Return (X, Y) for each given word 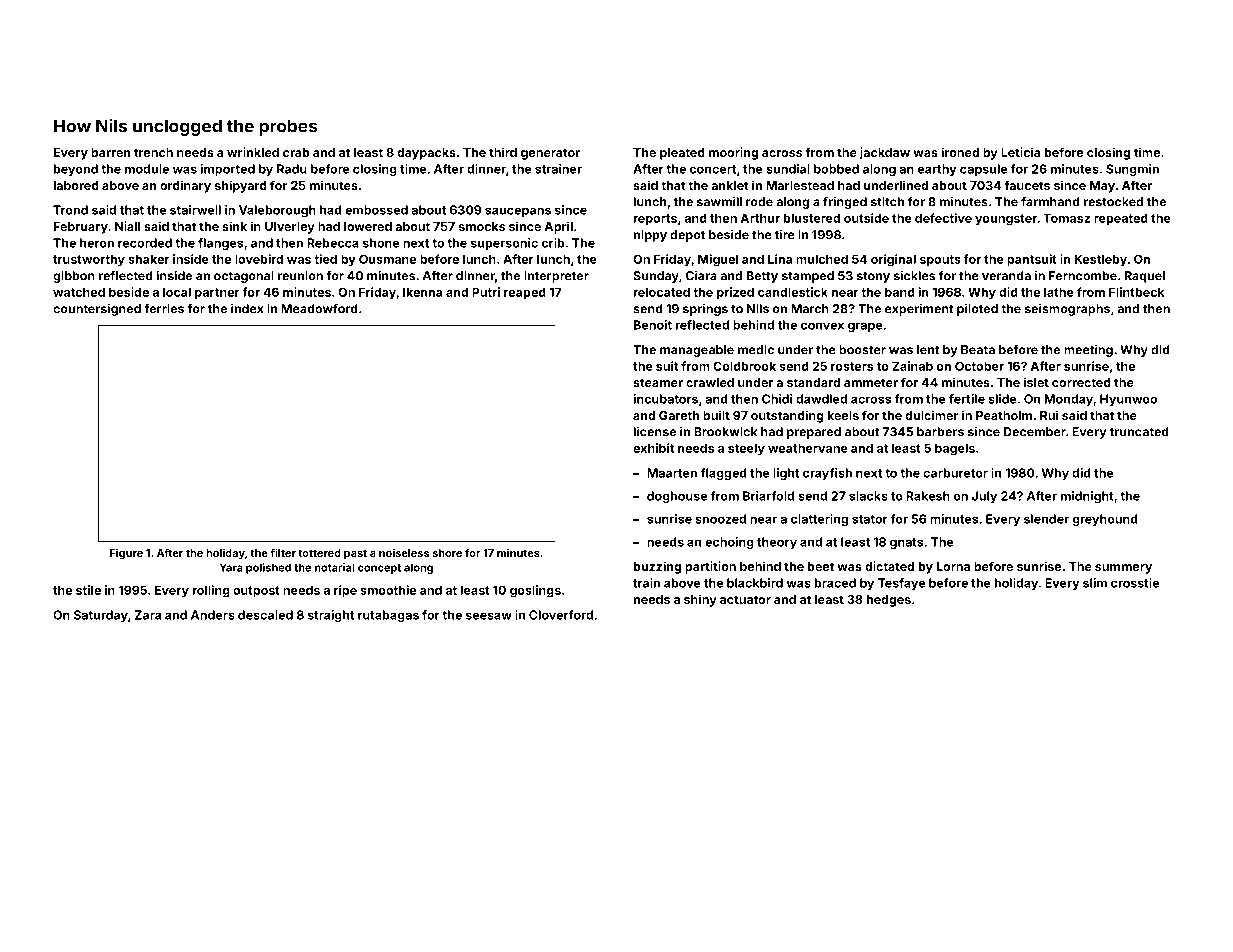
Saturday (101, 616)
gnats (906, 543)
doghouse (677, 497)
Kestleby (1101, 260)
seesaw (489, 616)
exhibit (653, 448)
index (247, 309)
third (503, 152)
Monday (1069, 400)
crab (296, 152)
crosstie (1135, 583)
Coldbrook (744, 366)
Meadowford (319, 309)
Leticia (1020, 152)
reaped (525, 293)
